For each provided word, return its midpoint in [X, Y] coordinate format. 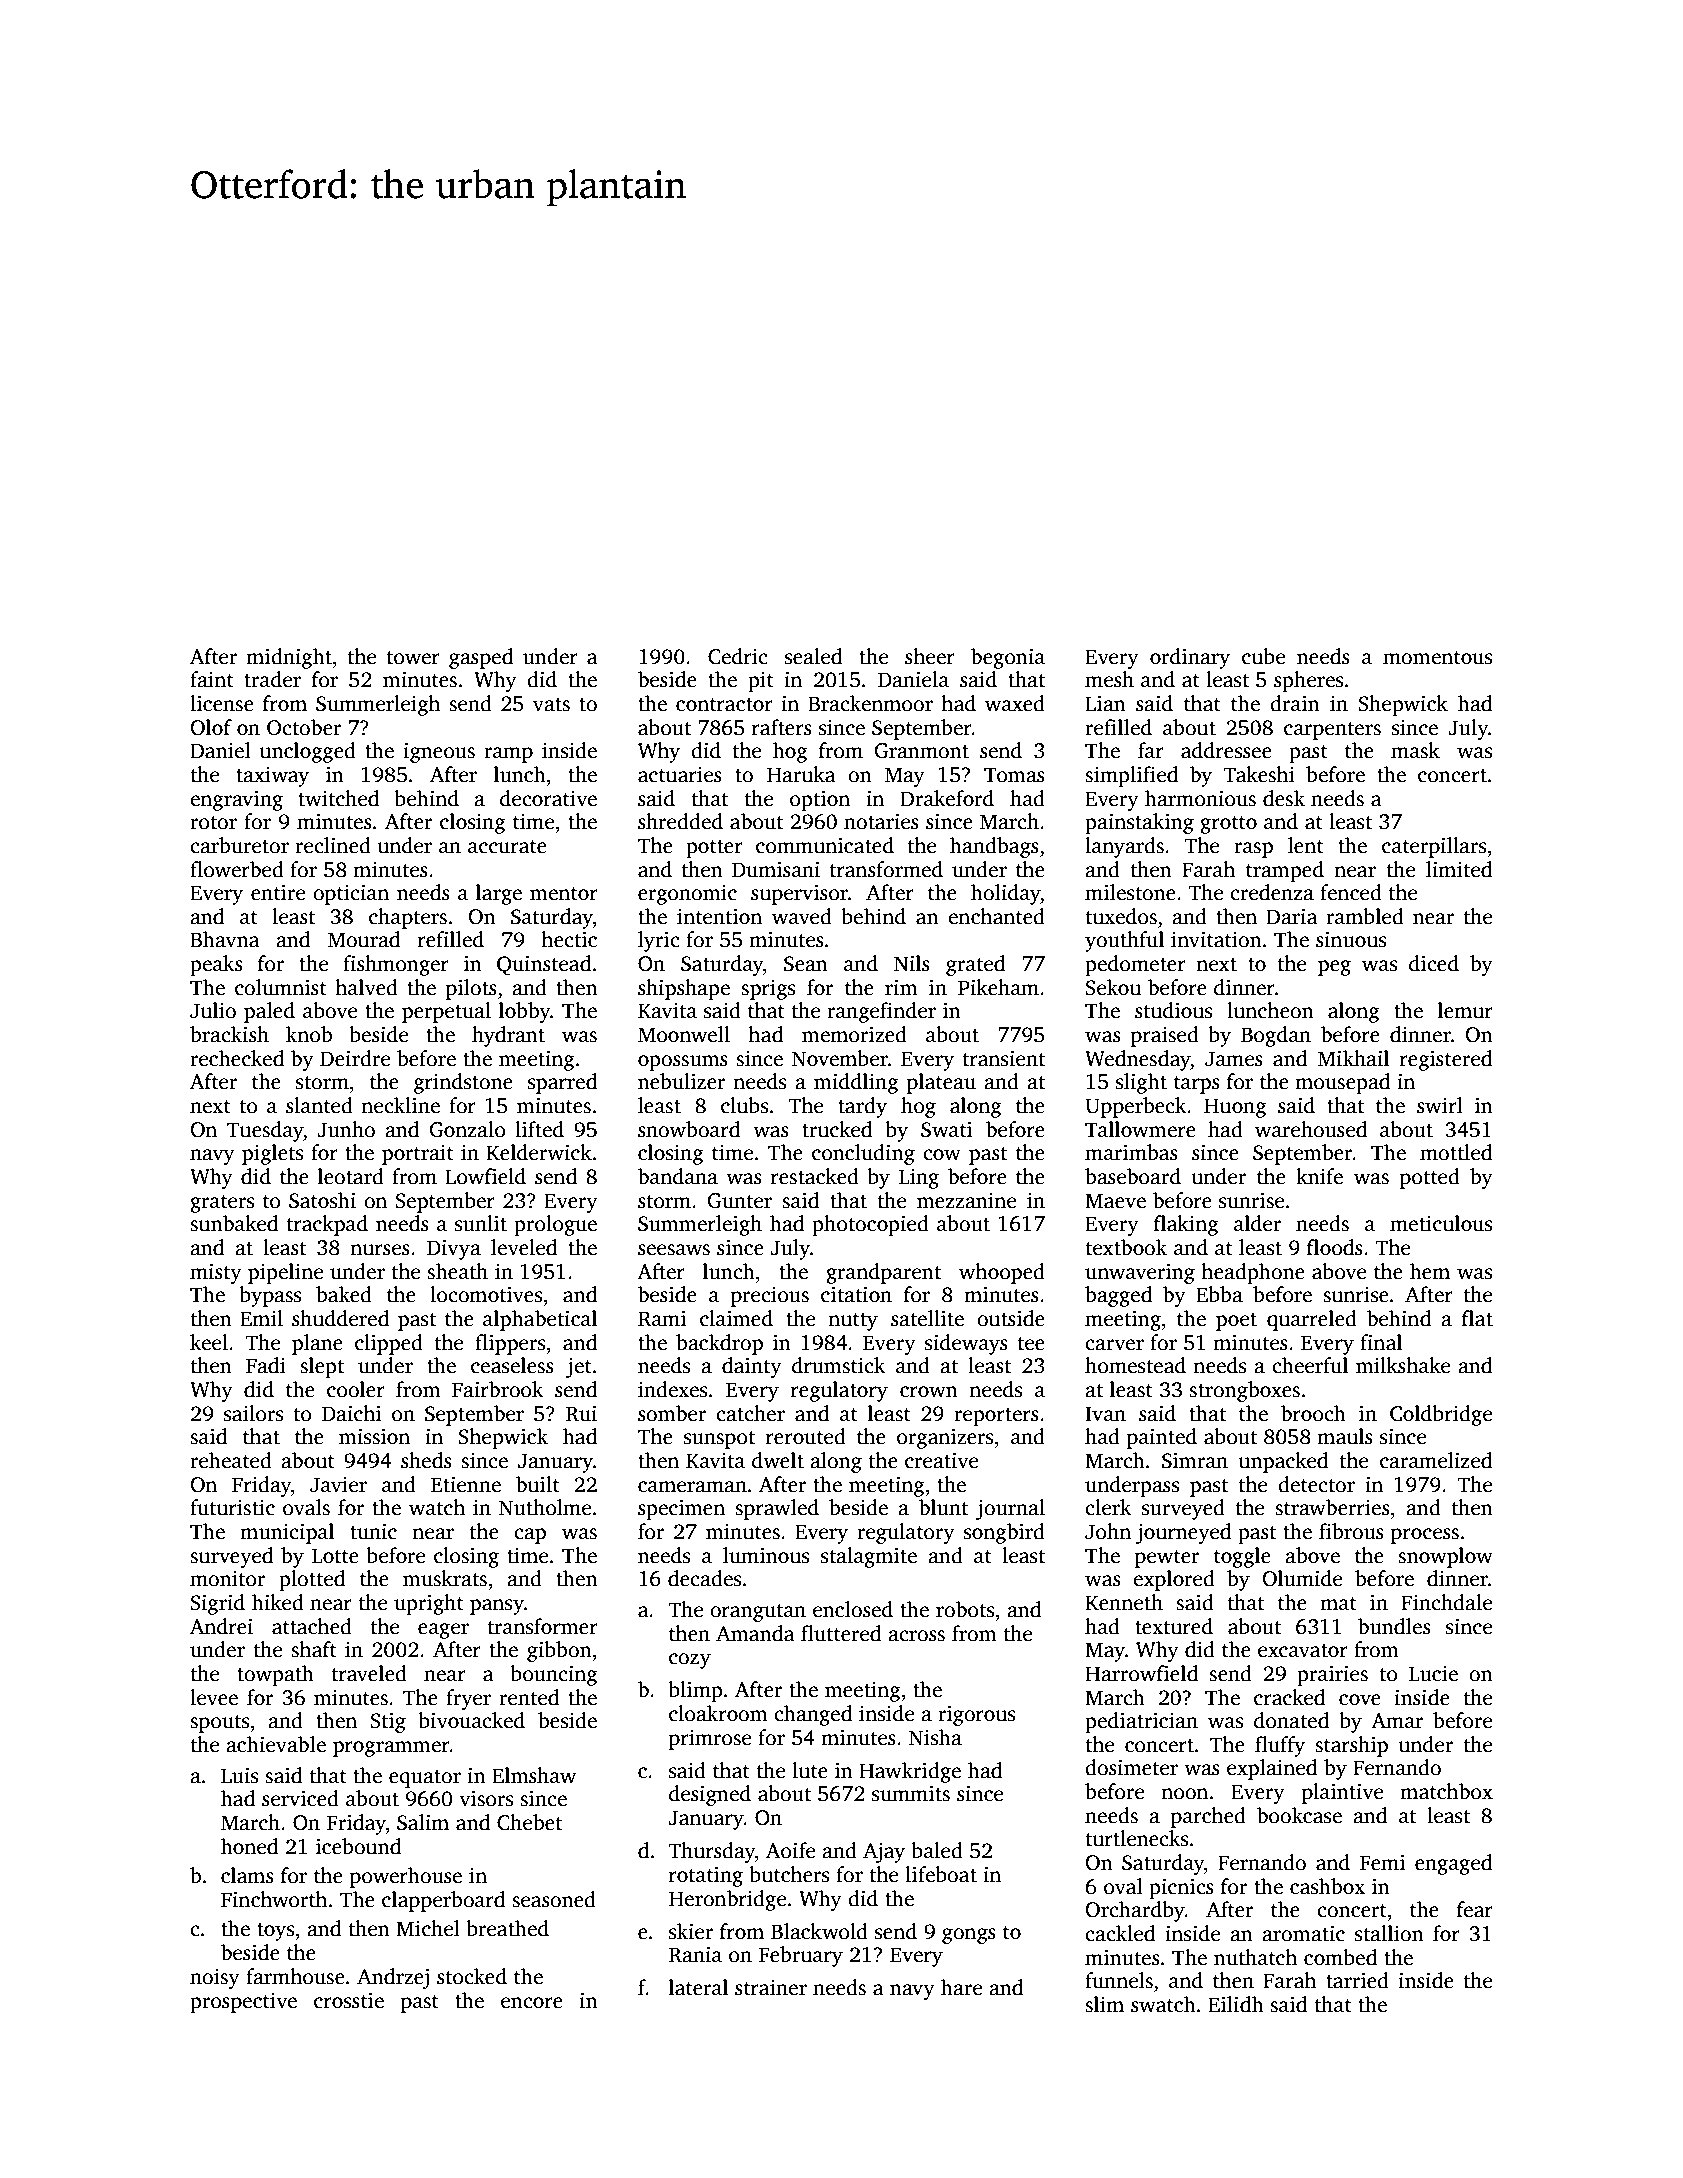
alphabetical [540, 1320]
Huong [1235, 1108]
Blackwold [819, 1931]
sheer [930, 656]
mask [1415, 750]
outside [1011, 1318]
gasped [481, 658]
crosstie [349, 2001]
